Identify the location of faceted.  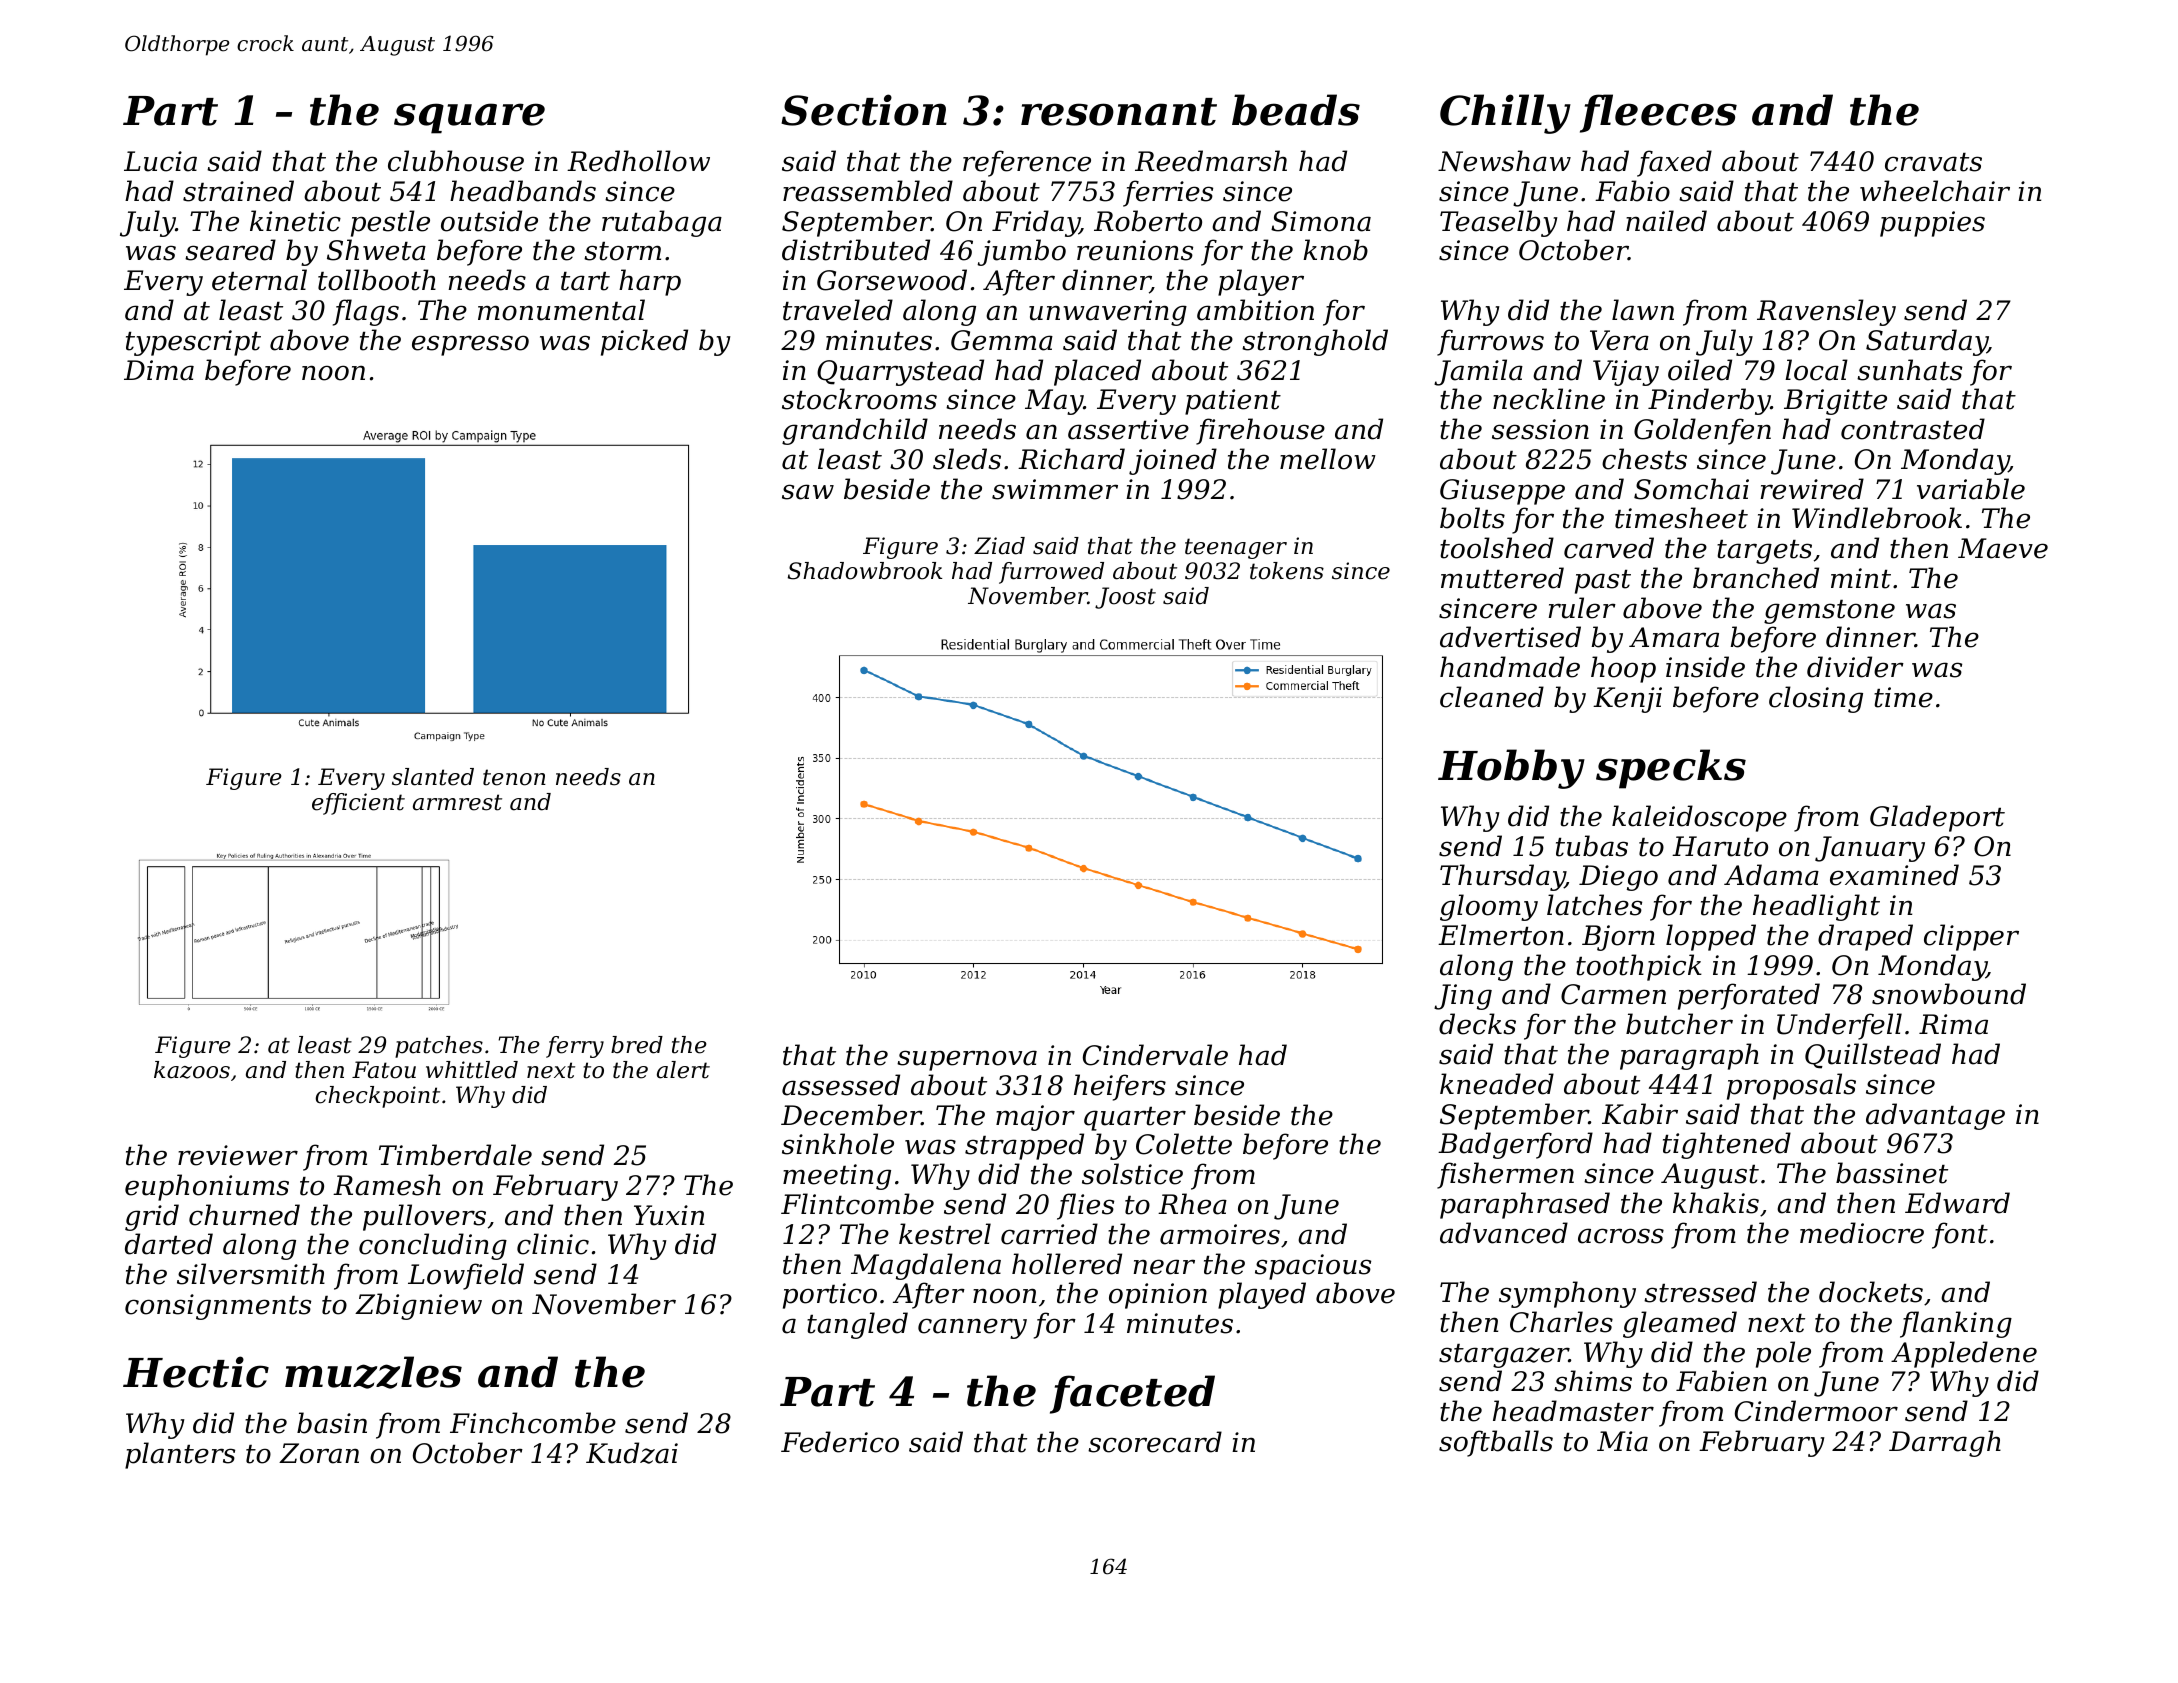
(1132, 1394).
